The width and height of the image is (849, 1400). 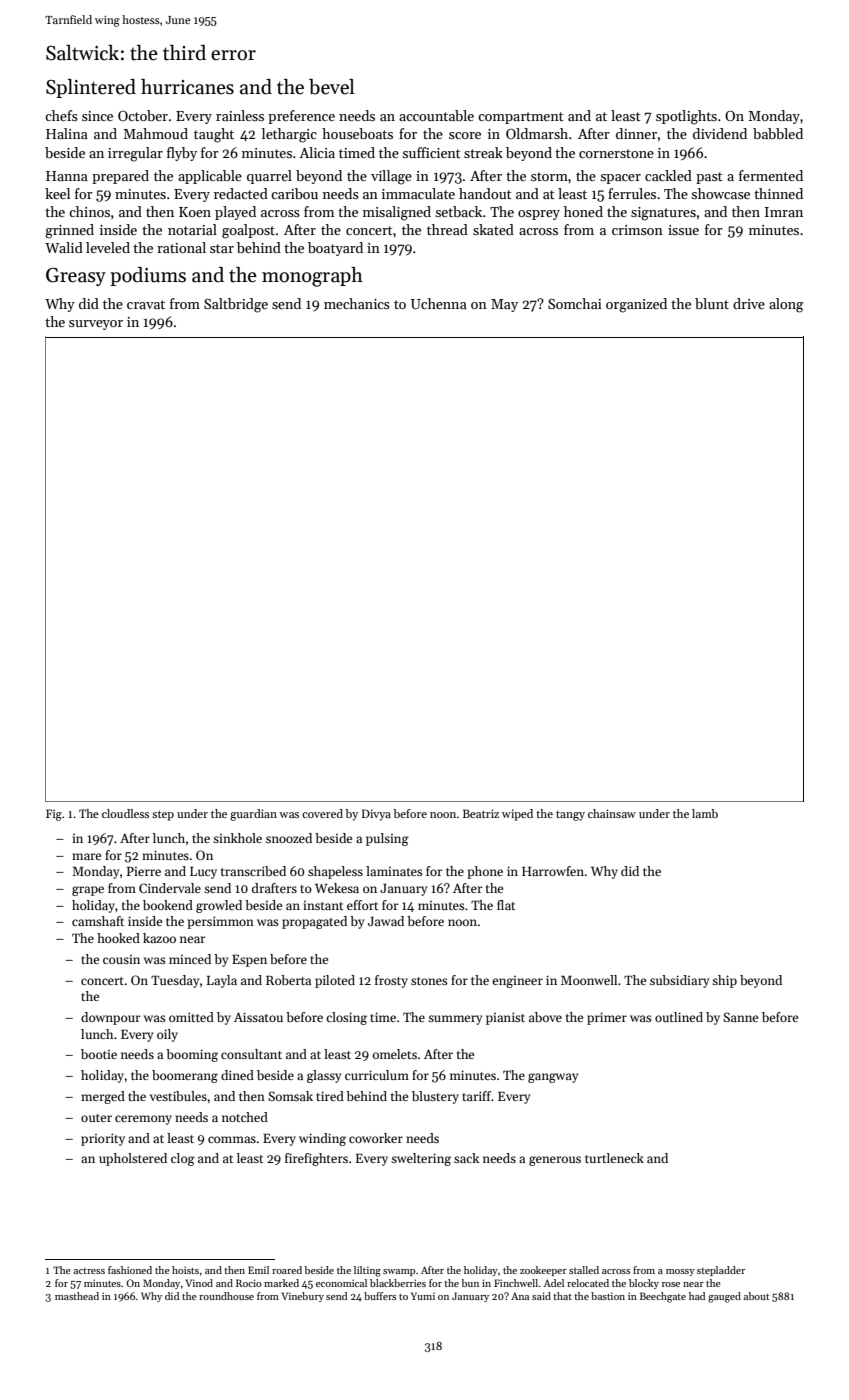 I want to click on spotlights, so click(x=686, y=117).
